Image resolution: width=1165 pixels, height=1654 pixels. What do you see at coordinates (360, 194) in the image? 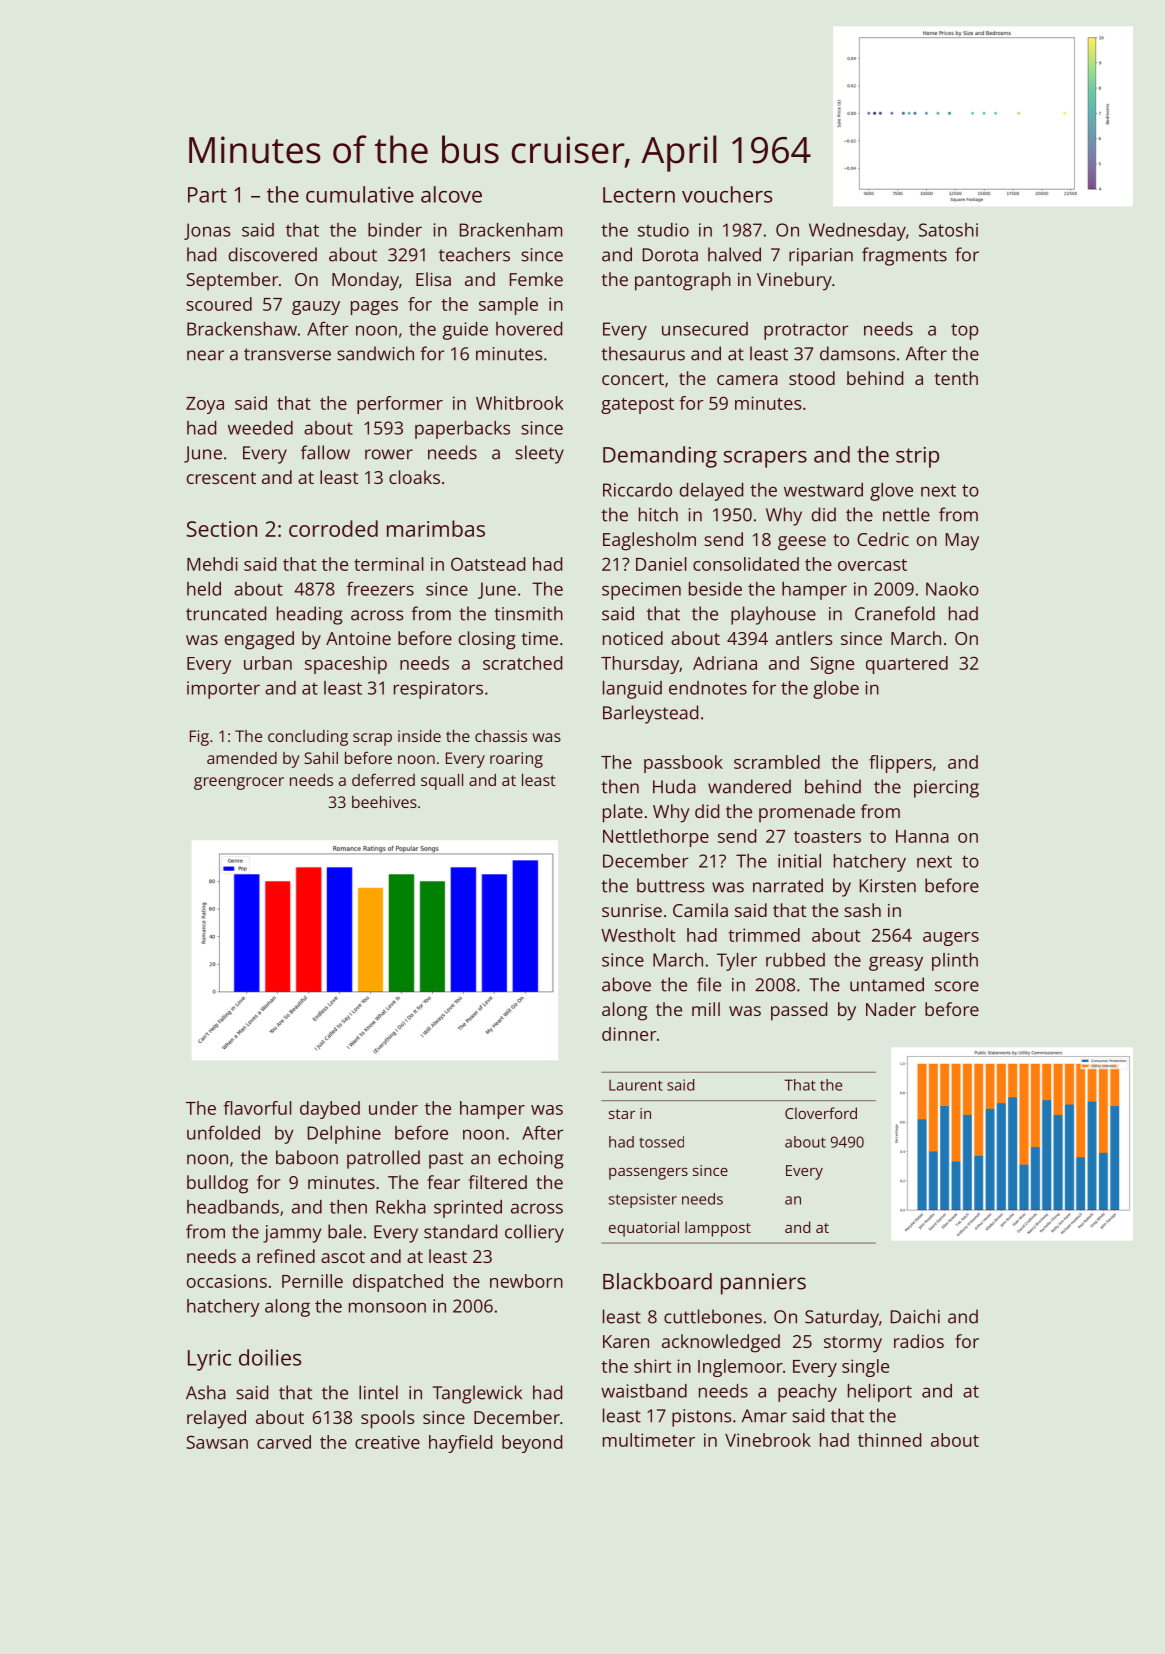
I see `cumulative` at bounding box center [360, 194].
